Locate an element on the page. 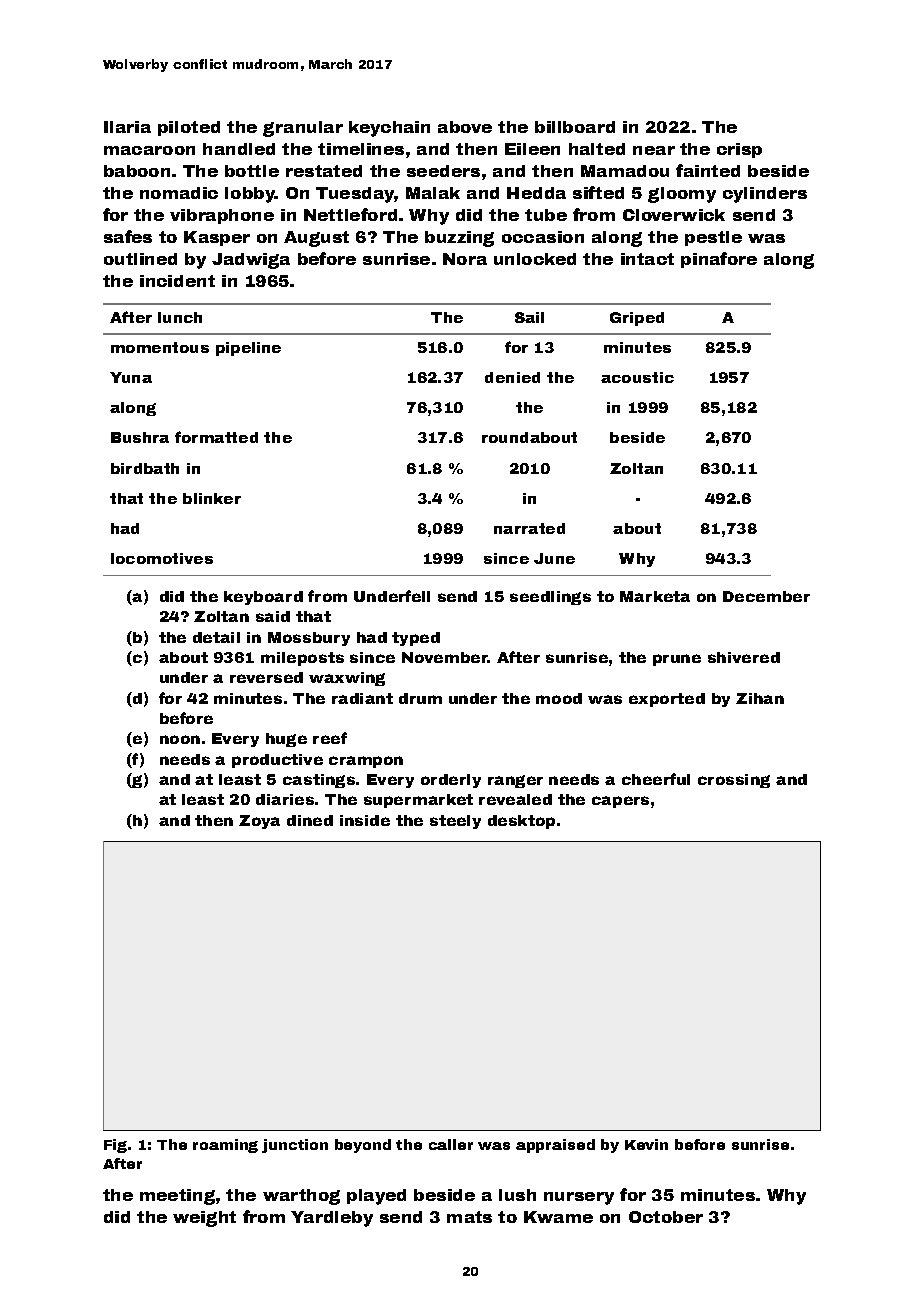 The width and height of the document is (924, 1314). Kevin is located at coordinates (646, 1144).
